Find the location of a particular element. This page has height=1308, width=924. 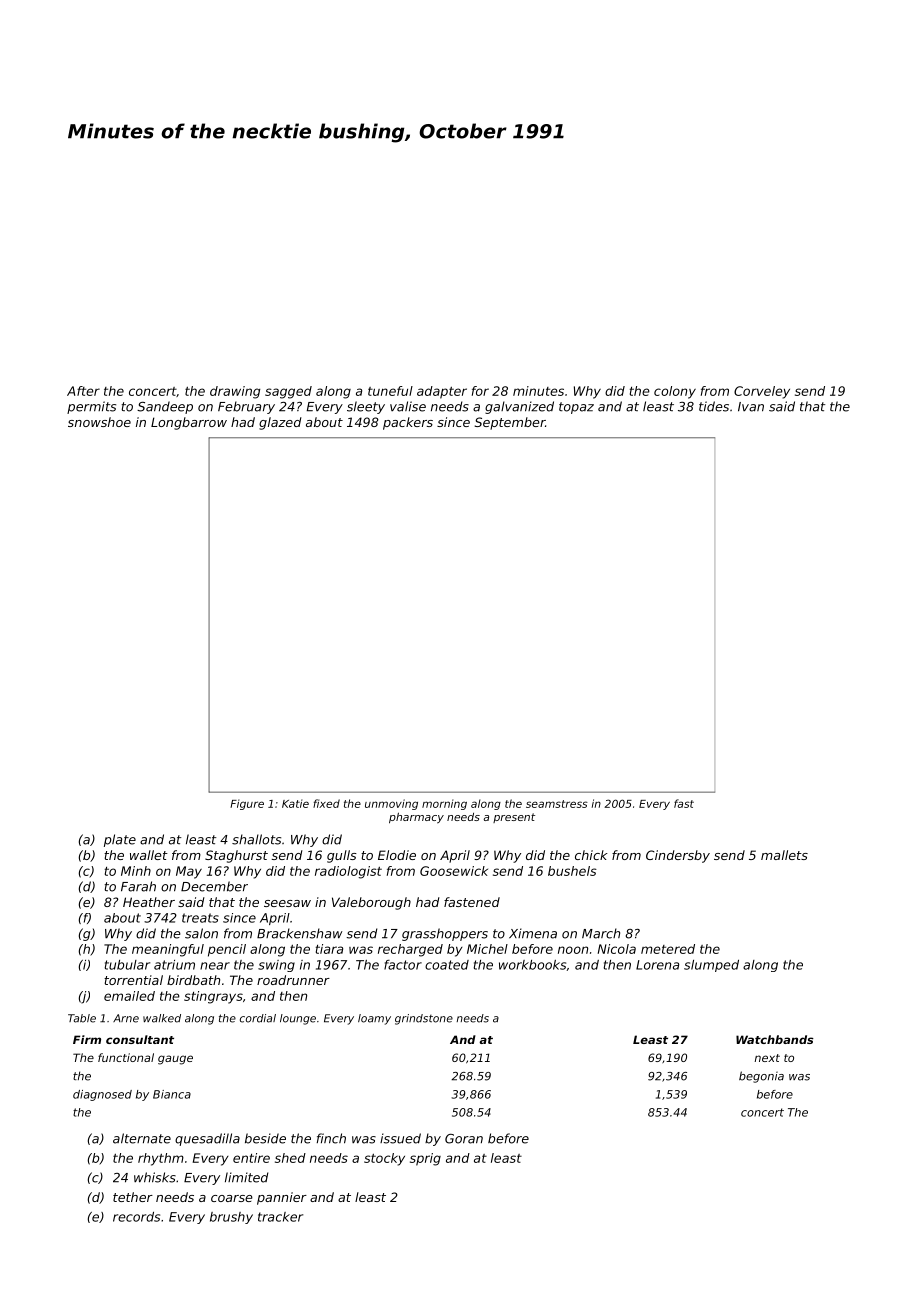

factor is located at coordinates (403, 965).
